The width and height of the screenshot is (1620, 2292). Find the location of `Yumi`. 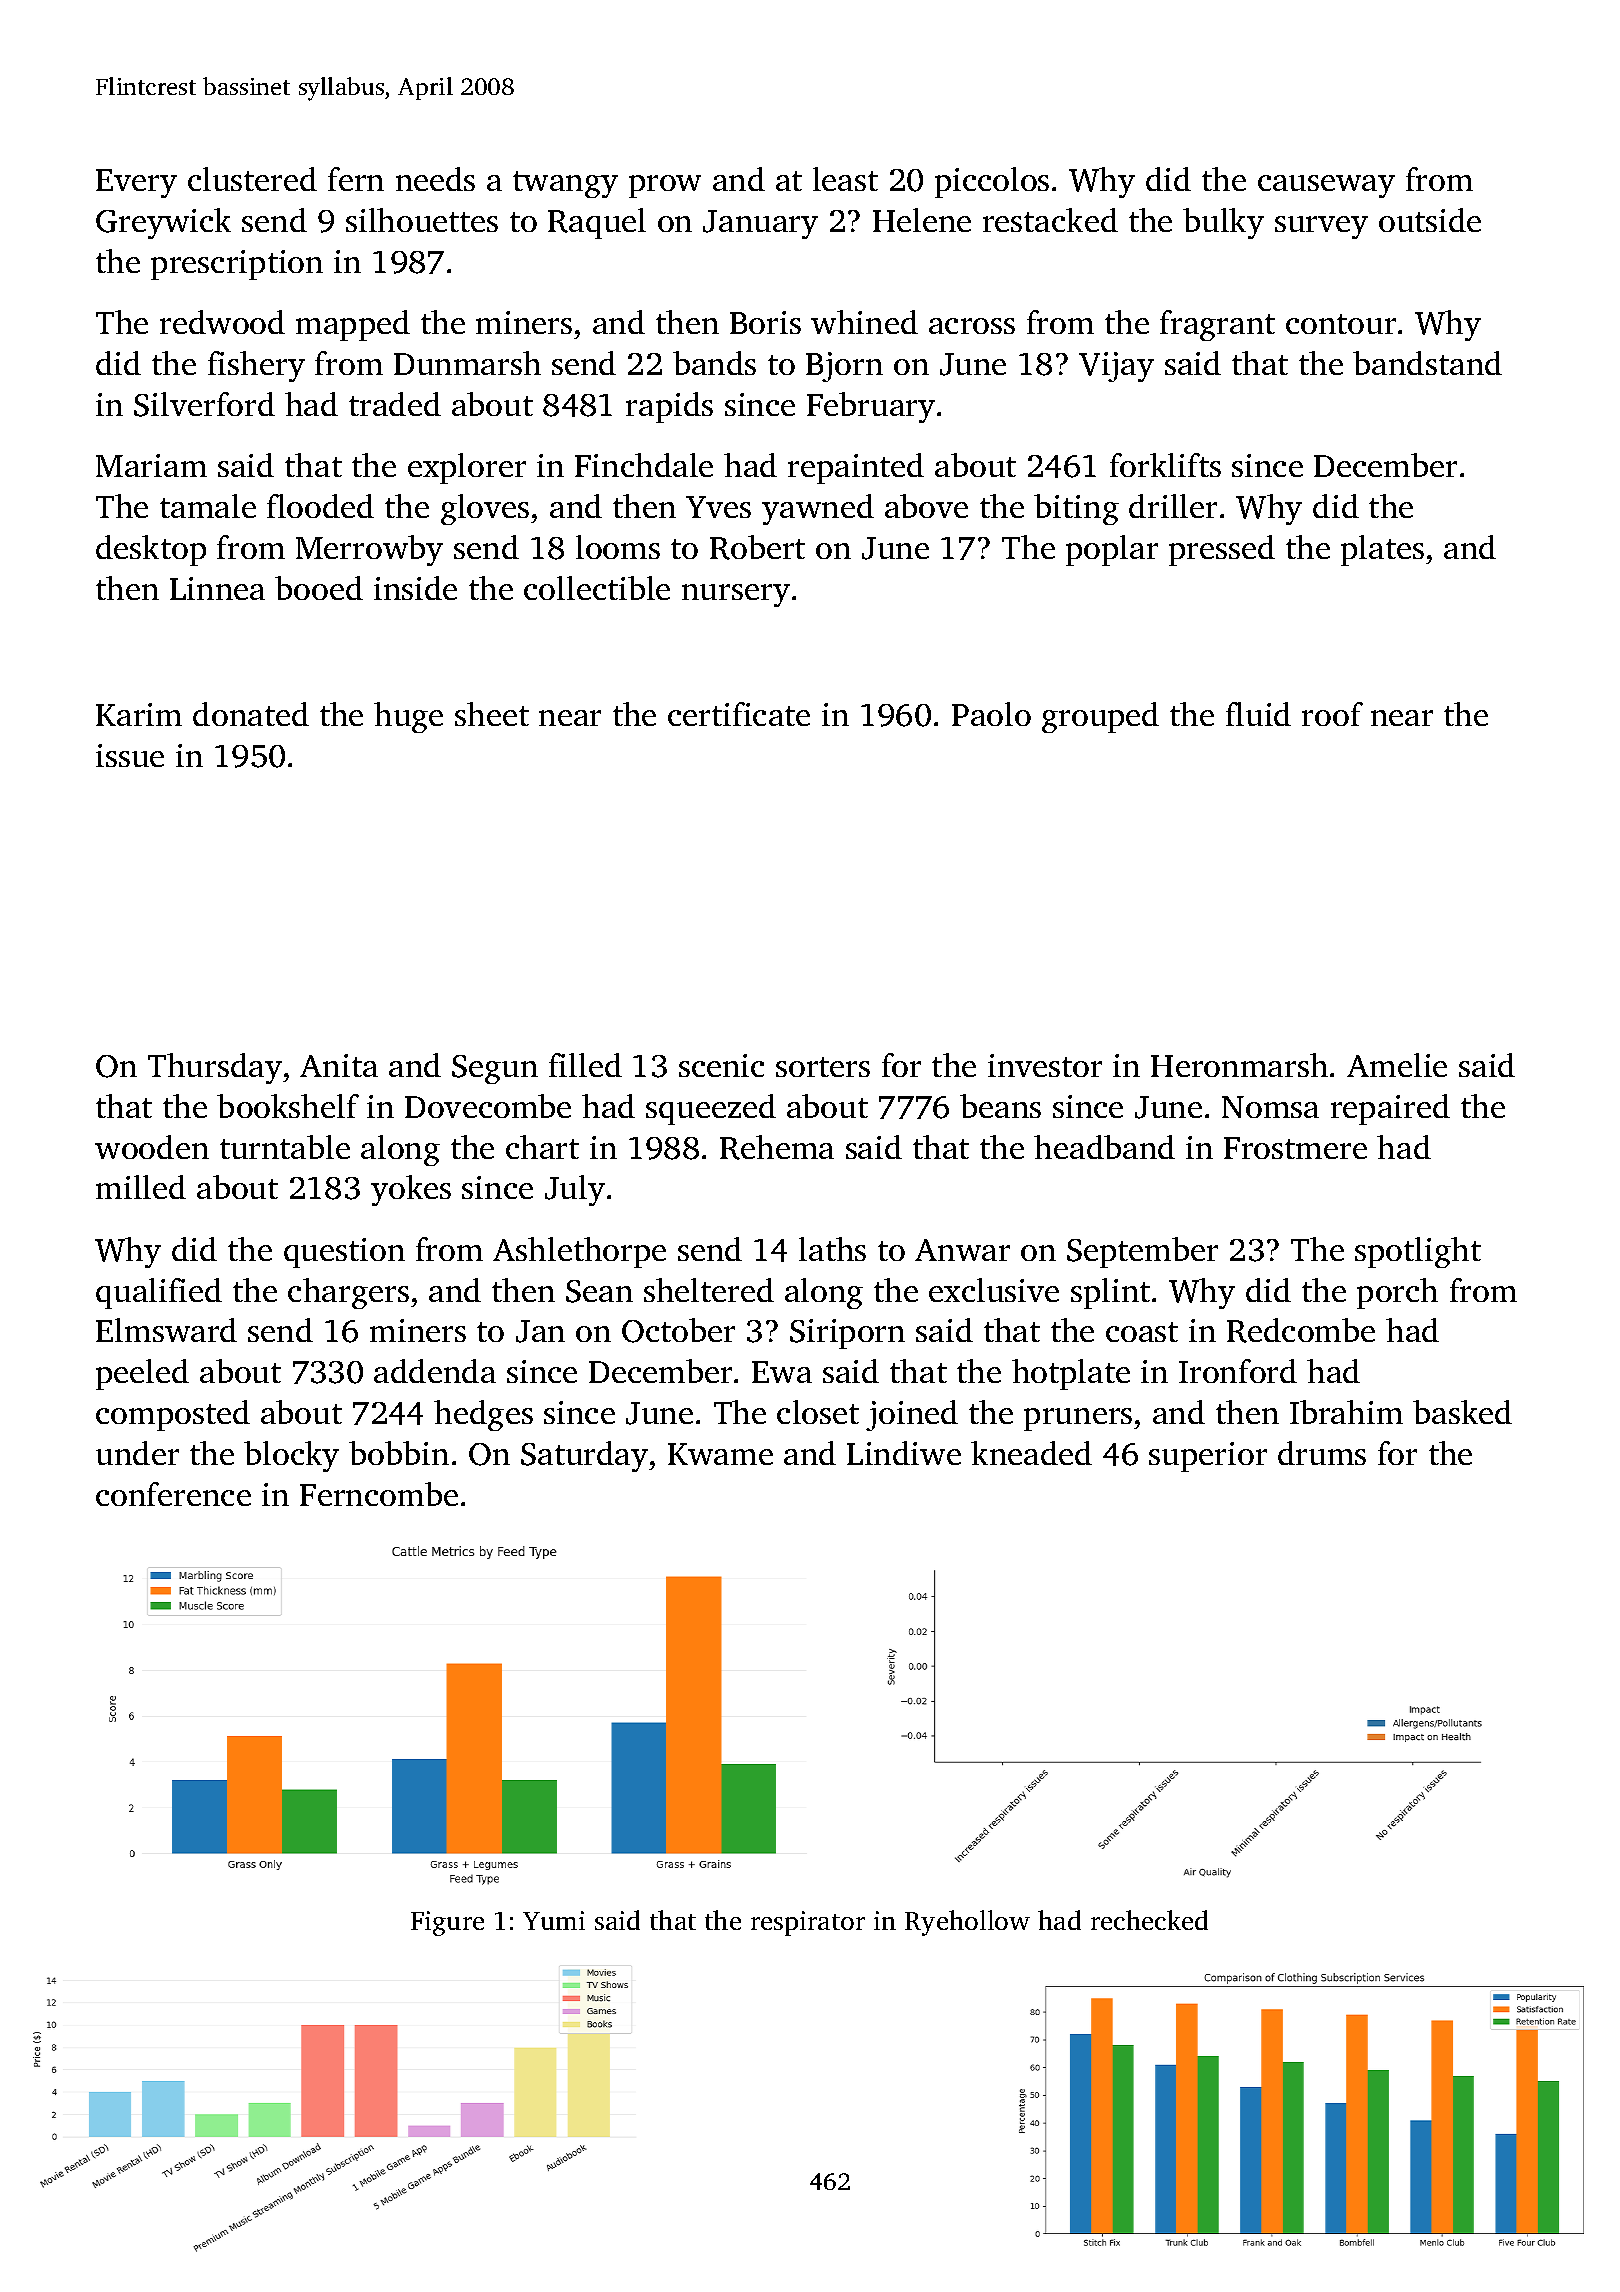

Yumi is located at coordinates (554, 1920).
